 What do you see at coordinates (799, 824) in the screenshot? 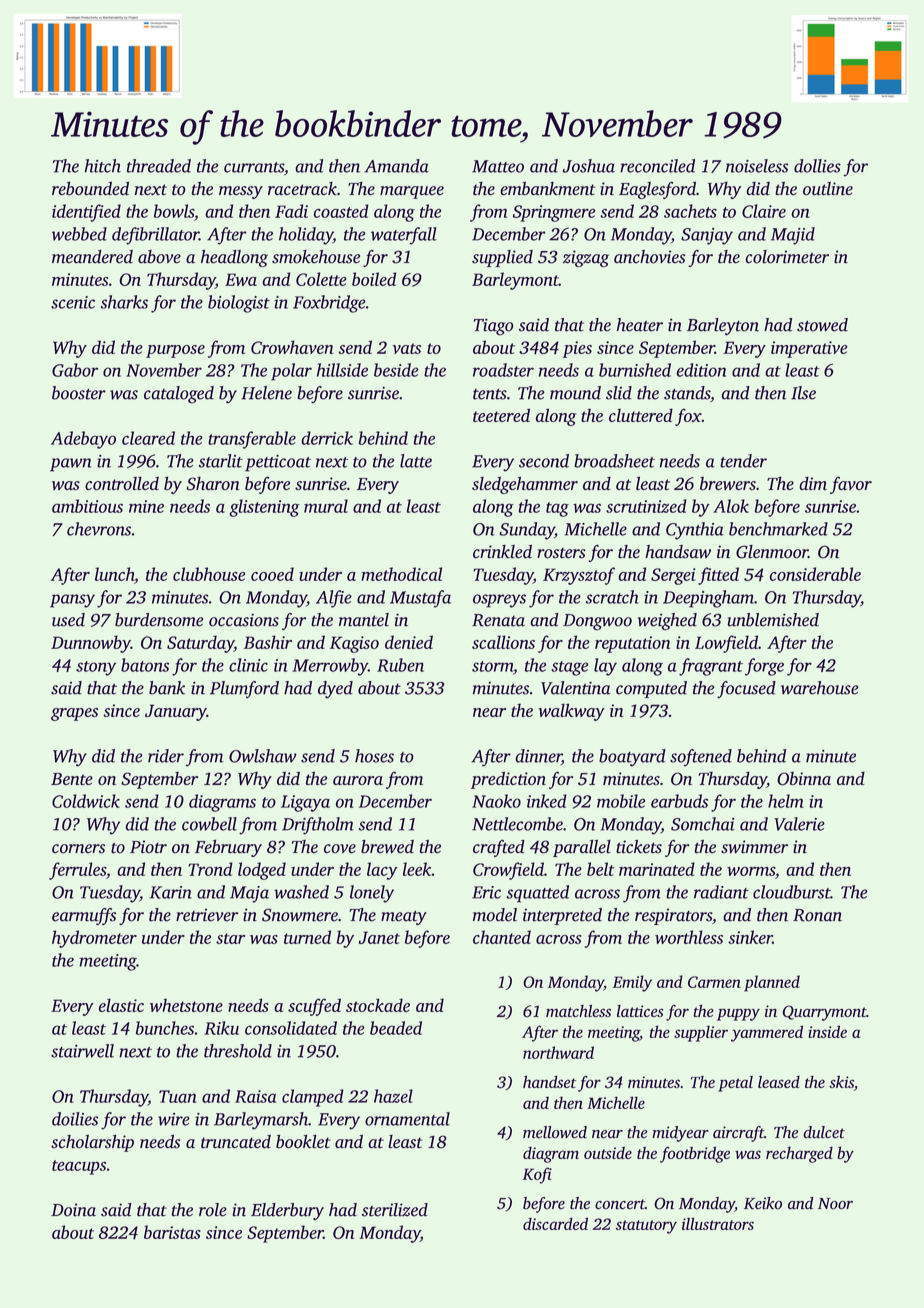
I see `Valerie` at bounding box center [799, 824].
